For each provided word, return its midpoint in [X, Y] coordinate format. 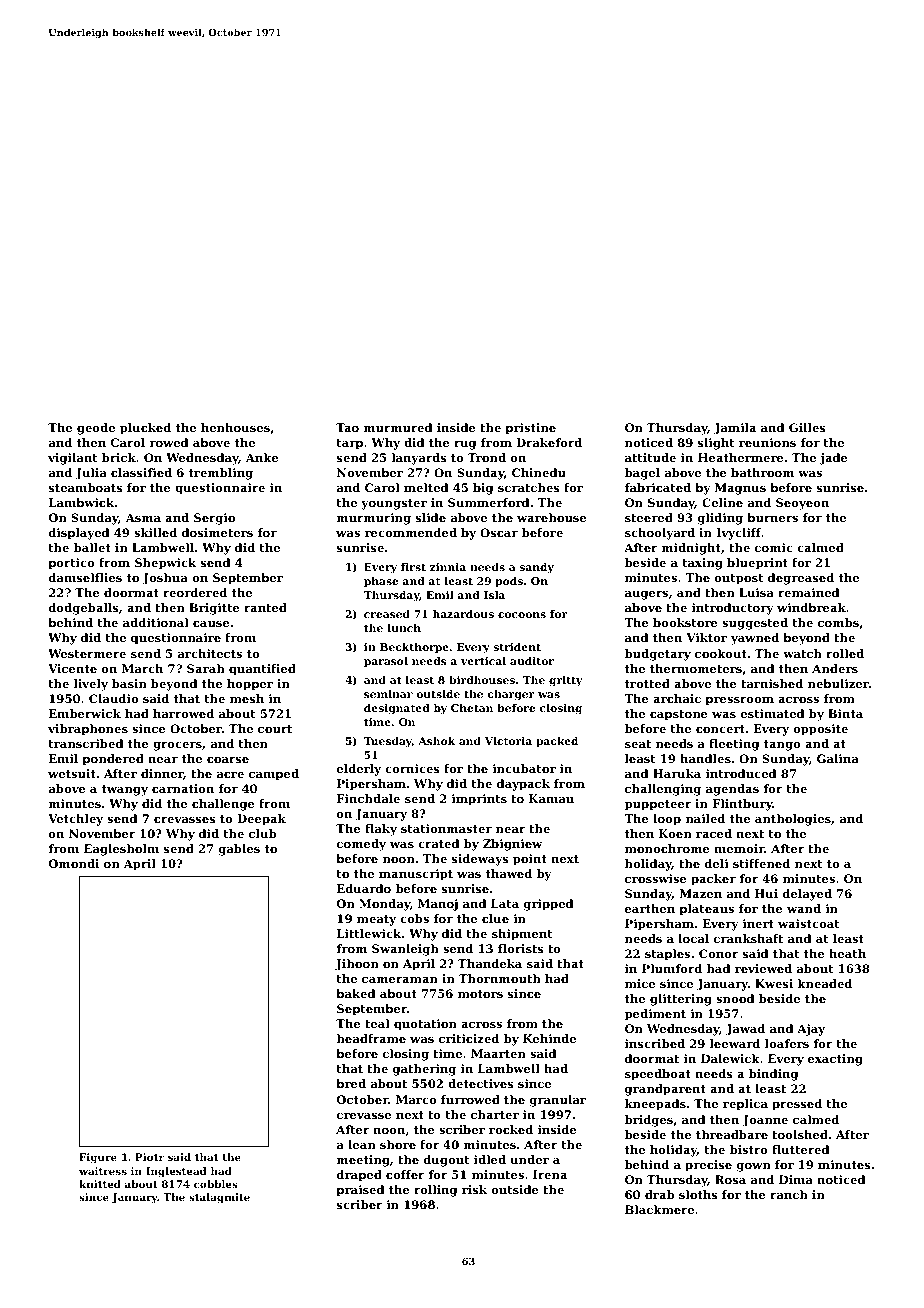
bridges [649, 1121]
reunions [767, 442]
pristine [530, 429]
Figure [98, 1158]
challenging [663, 790]
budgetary [658, 655]
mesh [247, 698]
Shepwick [165, 564]
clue [495, 918]
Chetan [472, 708]
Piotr [149, 1157]
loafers [787, 1043]
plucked [145, 429]
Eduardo [364, 888]
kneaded [825, 983]
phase [381, 582]
